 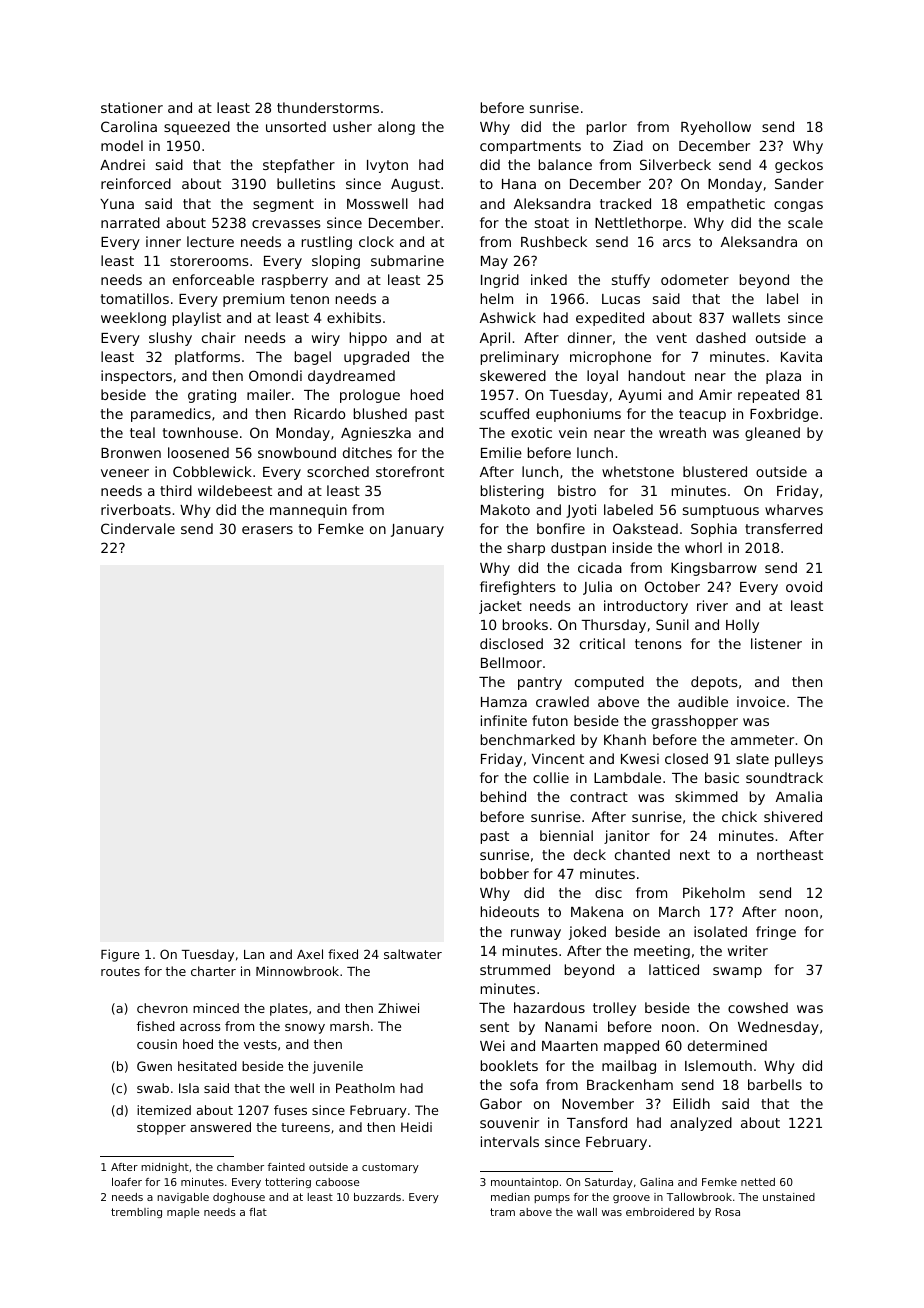 I want to click on stationer, so click(x=132, y=107).
